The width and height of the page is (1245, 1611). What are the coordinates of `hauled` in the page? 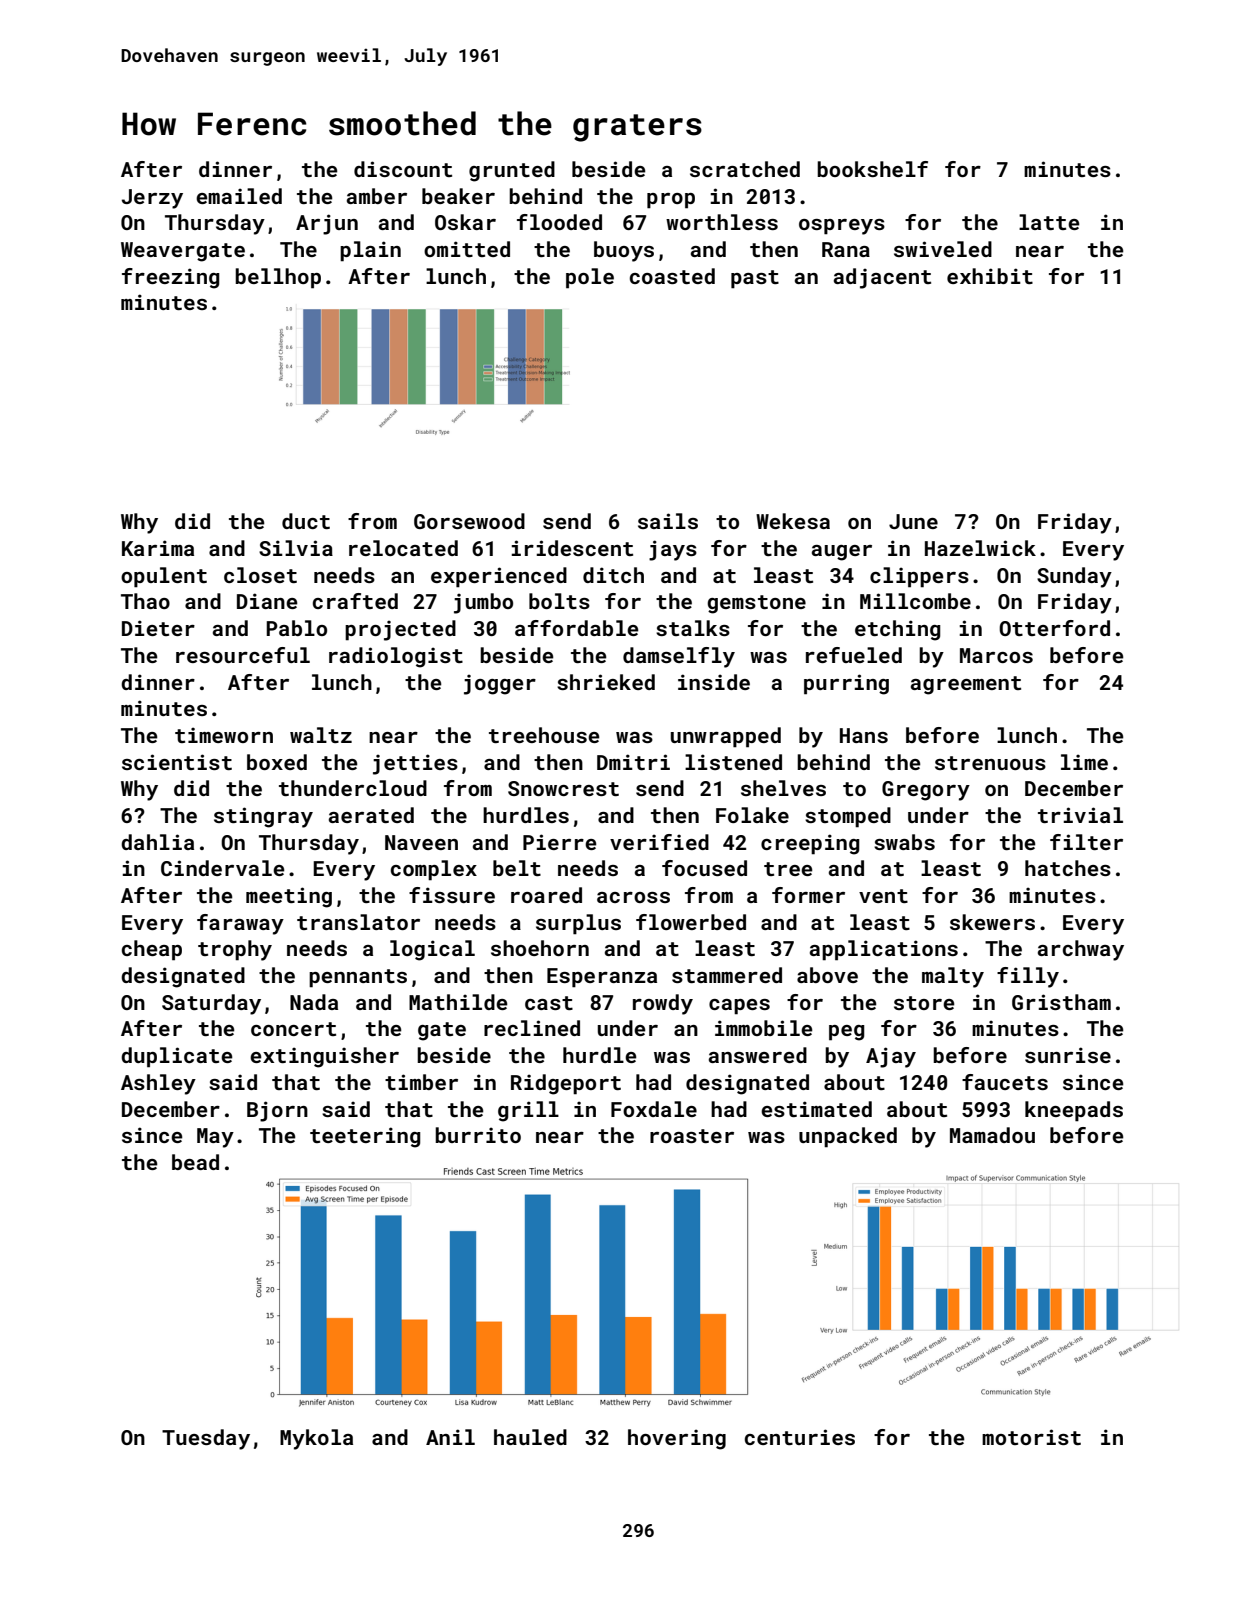 It's located at (530, 1437).
